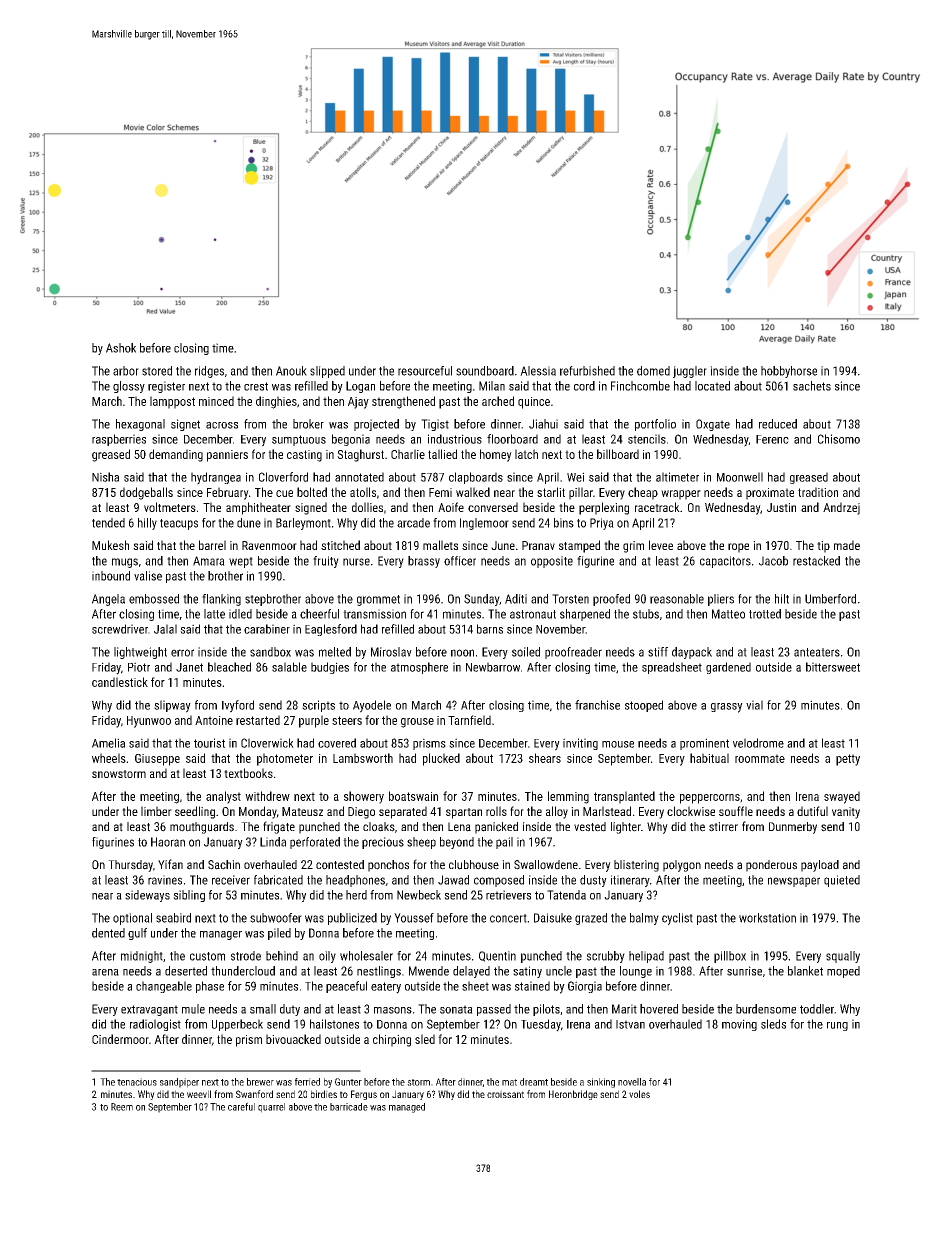 This screenshot has width=952, height=1233. I want to click on Dunmerby, so click(793, 828).
